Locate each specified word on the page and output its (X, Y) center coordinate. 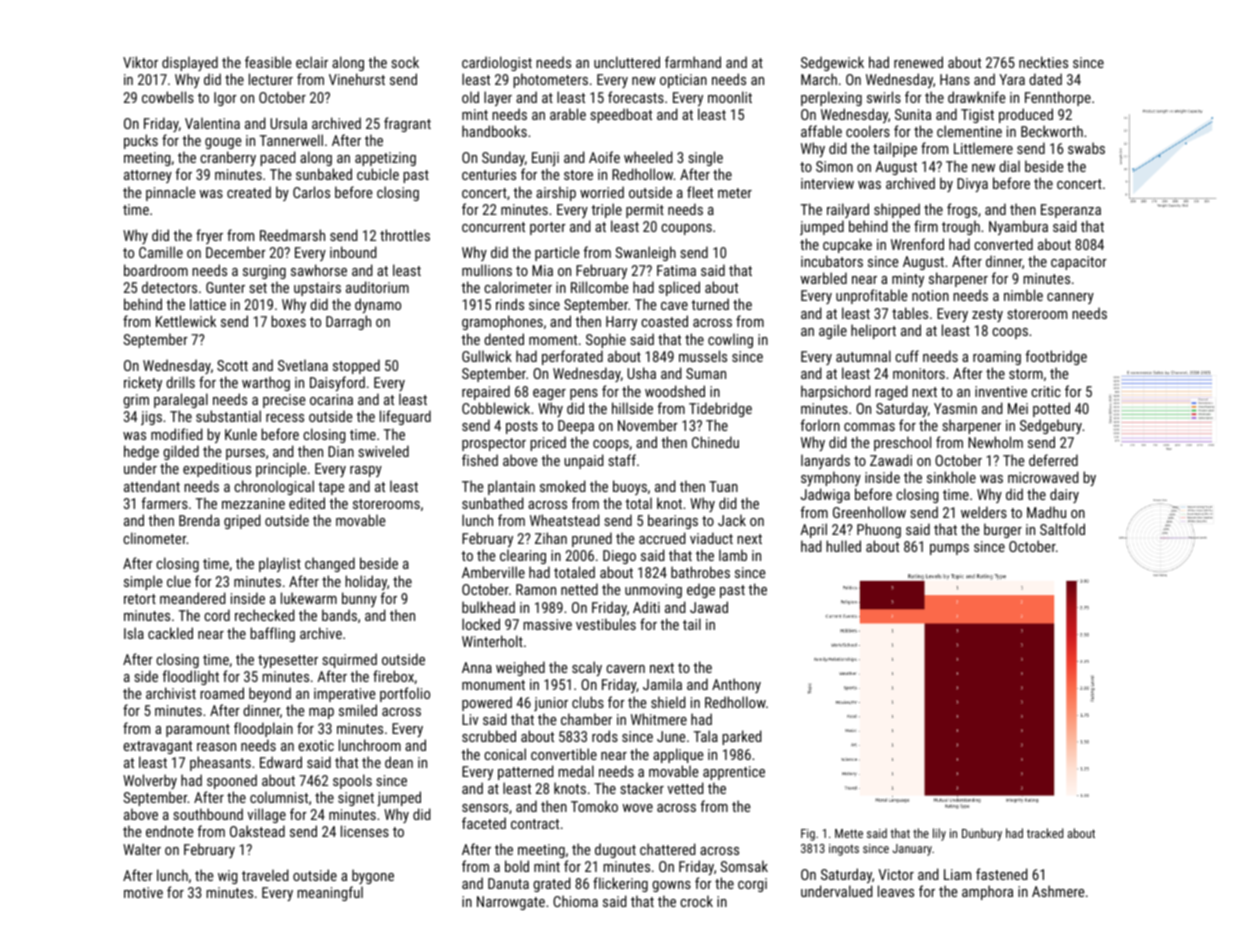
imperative (345, 695)
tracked (1045, 833)
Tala (706, 736)
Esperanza (1071, 211)
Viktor (140, 62)
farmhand (693, 62)
